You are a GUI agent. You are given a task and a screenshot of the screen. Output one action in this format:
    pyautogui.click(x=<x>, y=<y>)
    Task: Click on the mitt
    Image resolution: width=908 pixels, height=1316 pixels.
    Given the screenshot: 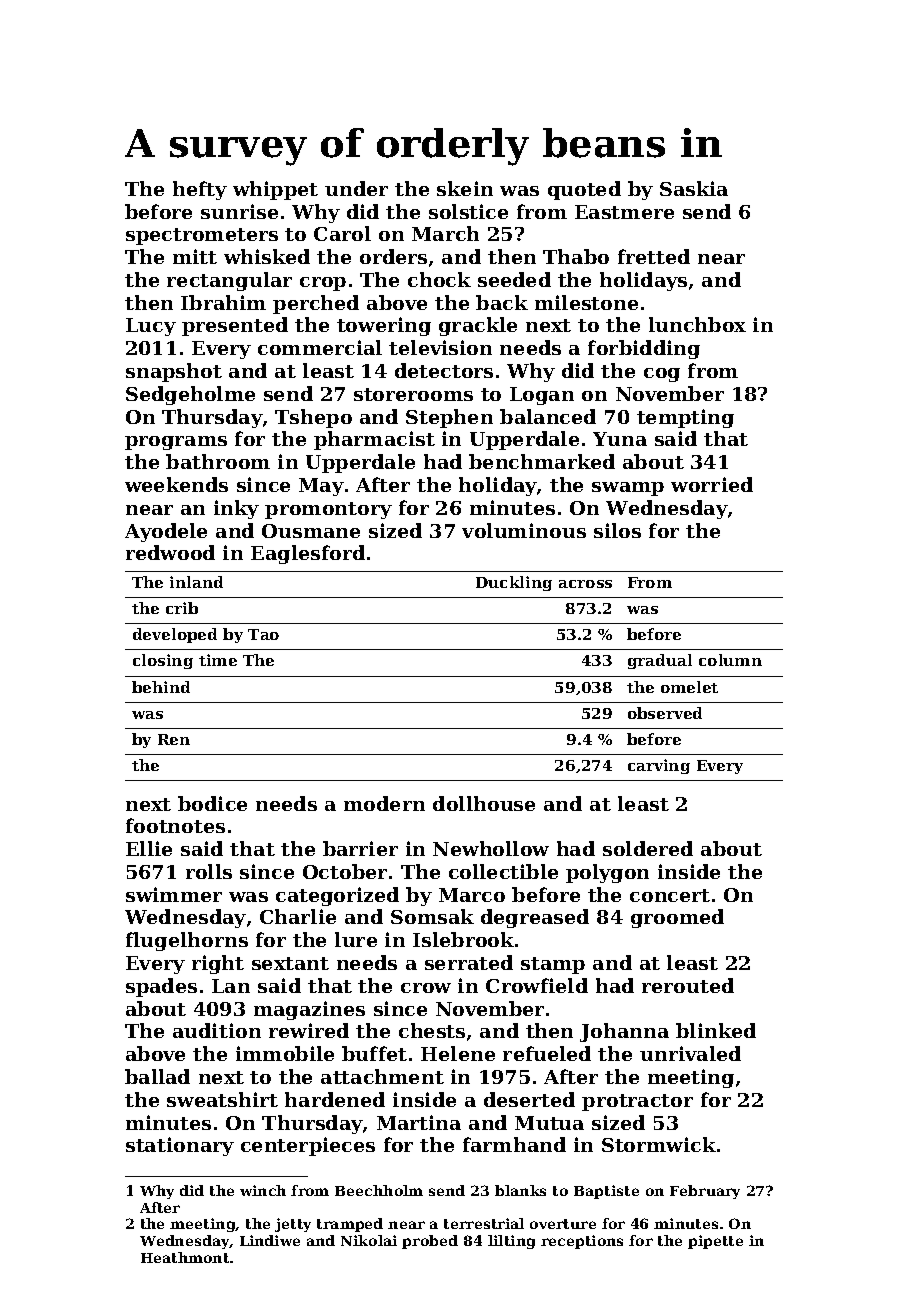 What is the action you would take?
    pyautogui.click(x=195, y=256)
